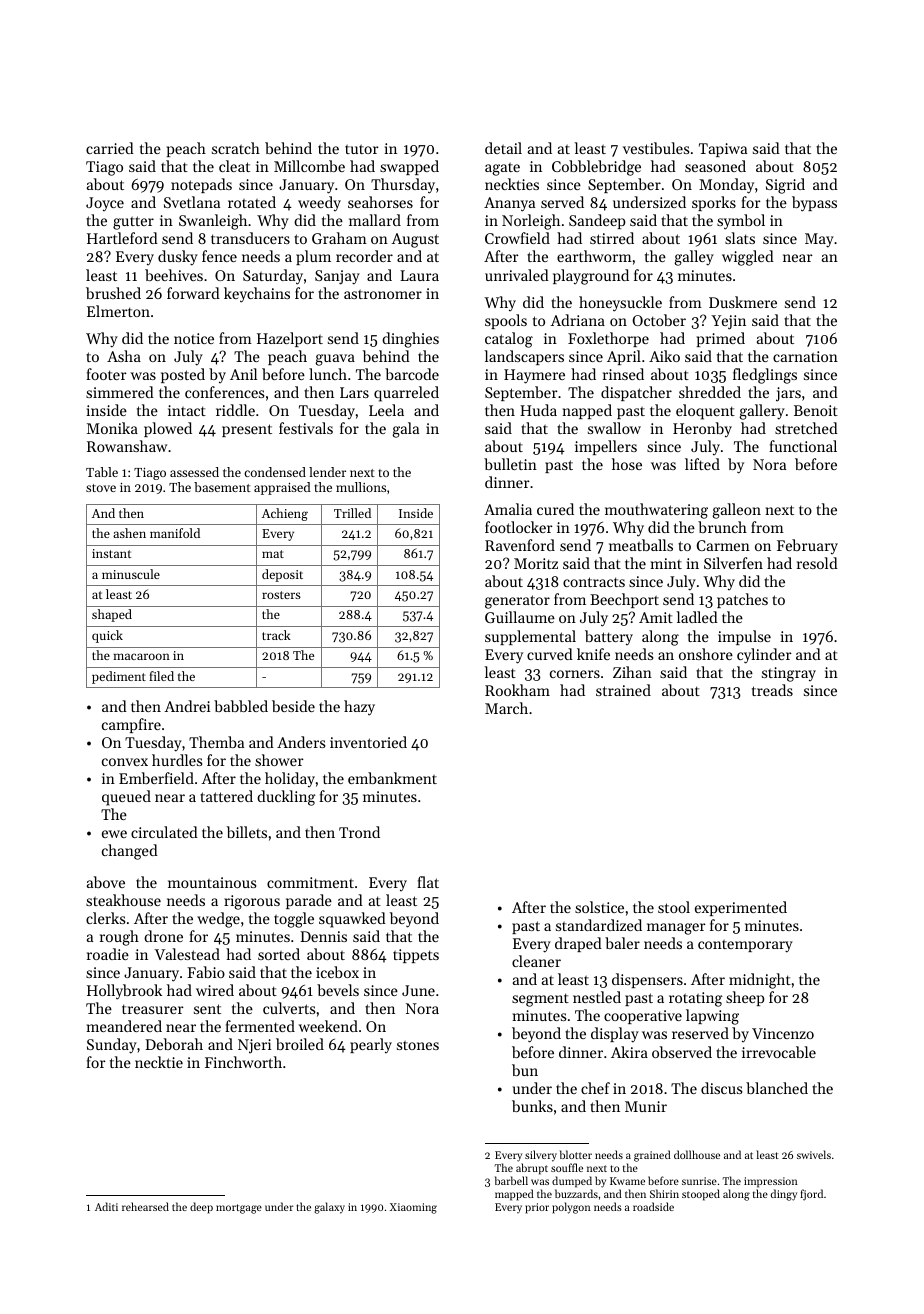  Describe the element at coordinates (807, 546) in the image. I see `February` at that location.
